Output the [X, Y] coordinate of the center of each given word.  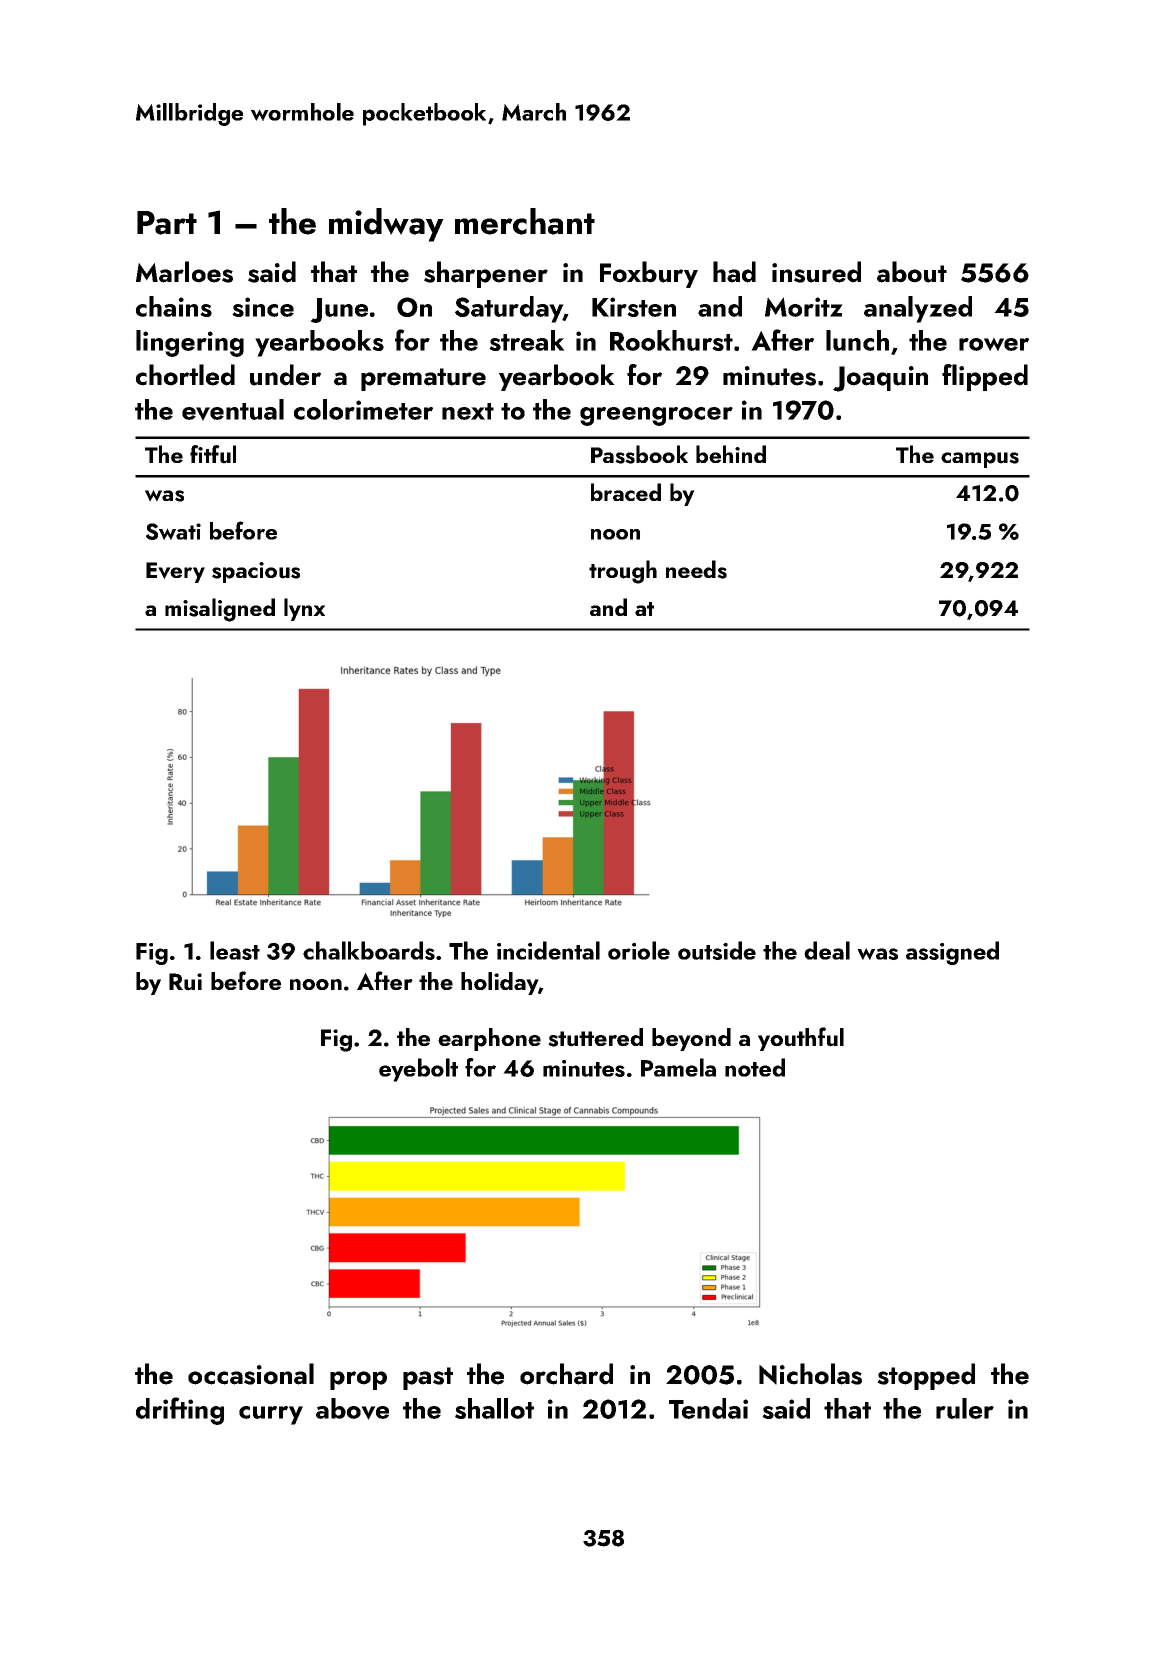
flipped [985, 377]
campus [980, 460]
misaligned [220, 610]
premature [423, 379]
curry [271, 1415]
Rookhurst [671, 340]
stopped [926, 1376]
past [428, 1378]
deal [827, 950]
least [235, 950]
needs [696, 569]
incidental [548, 950]
